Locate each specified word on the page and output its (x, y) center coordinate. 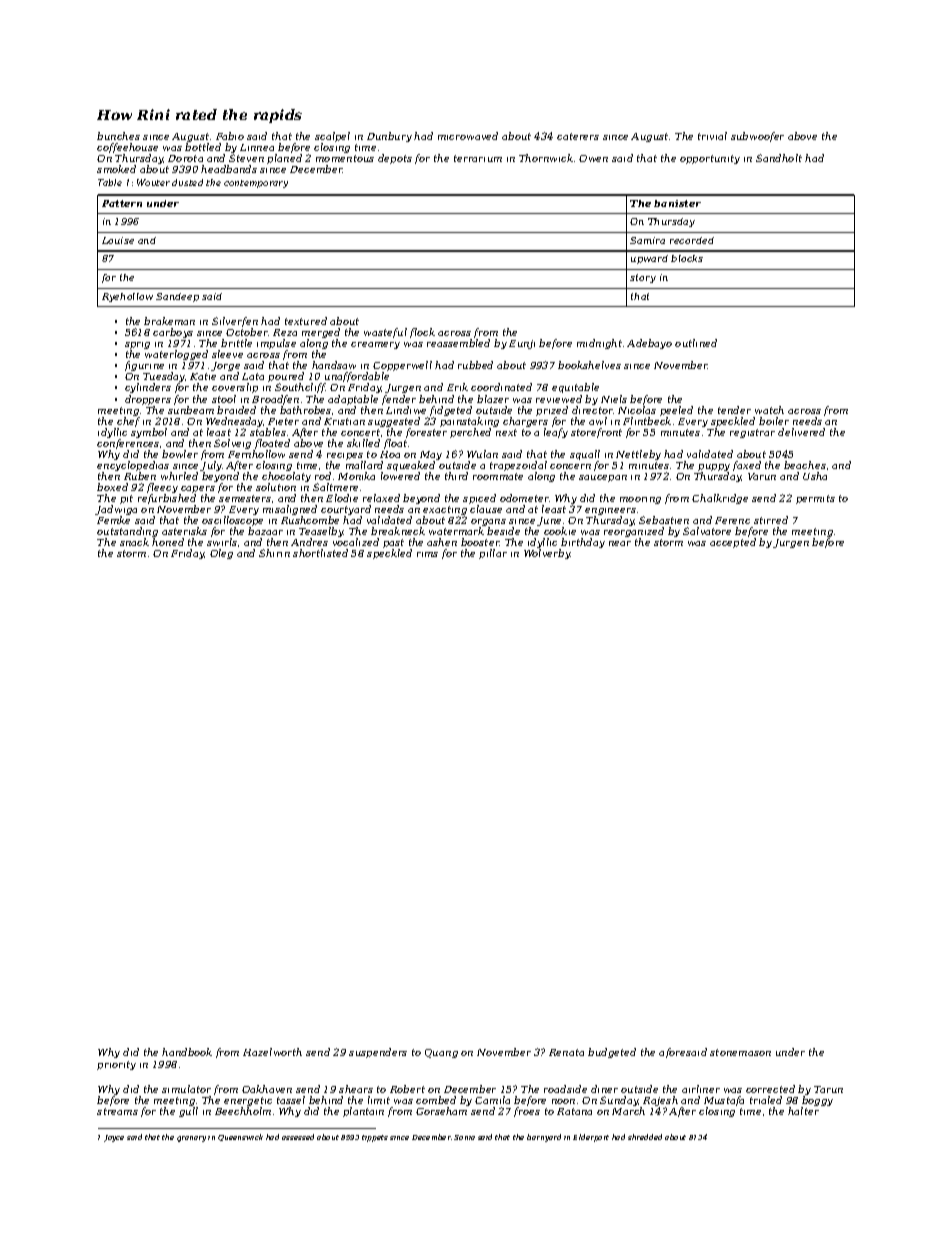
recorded (692, 240)
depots (395, 159)
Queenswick (240, 1137)
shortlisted (320, 553)
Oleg (221, 554)
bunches (118, 136)
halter (803, 1111)
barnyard (544, 1138)
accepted (733, 543)
